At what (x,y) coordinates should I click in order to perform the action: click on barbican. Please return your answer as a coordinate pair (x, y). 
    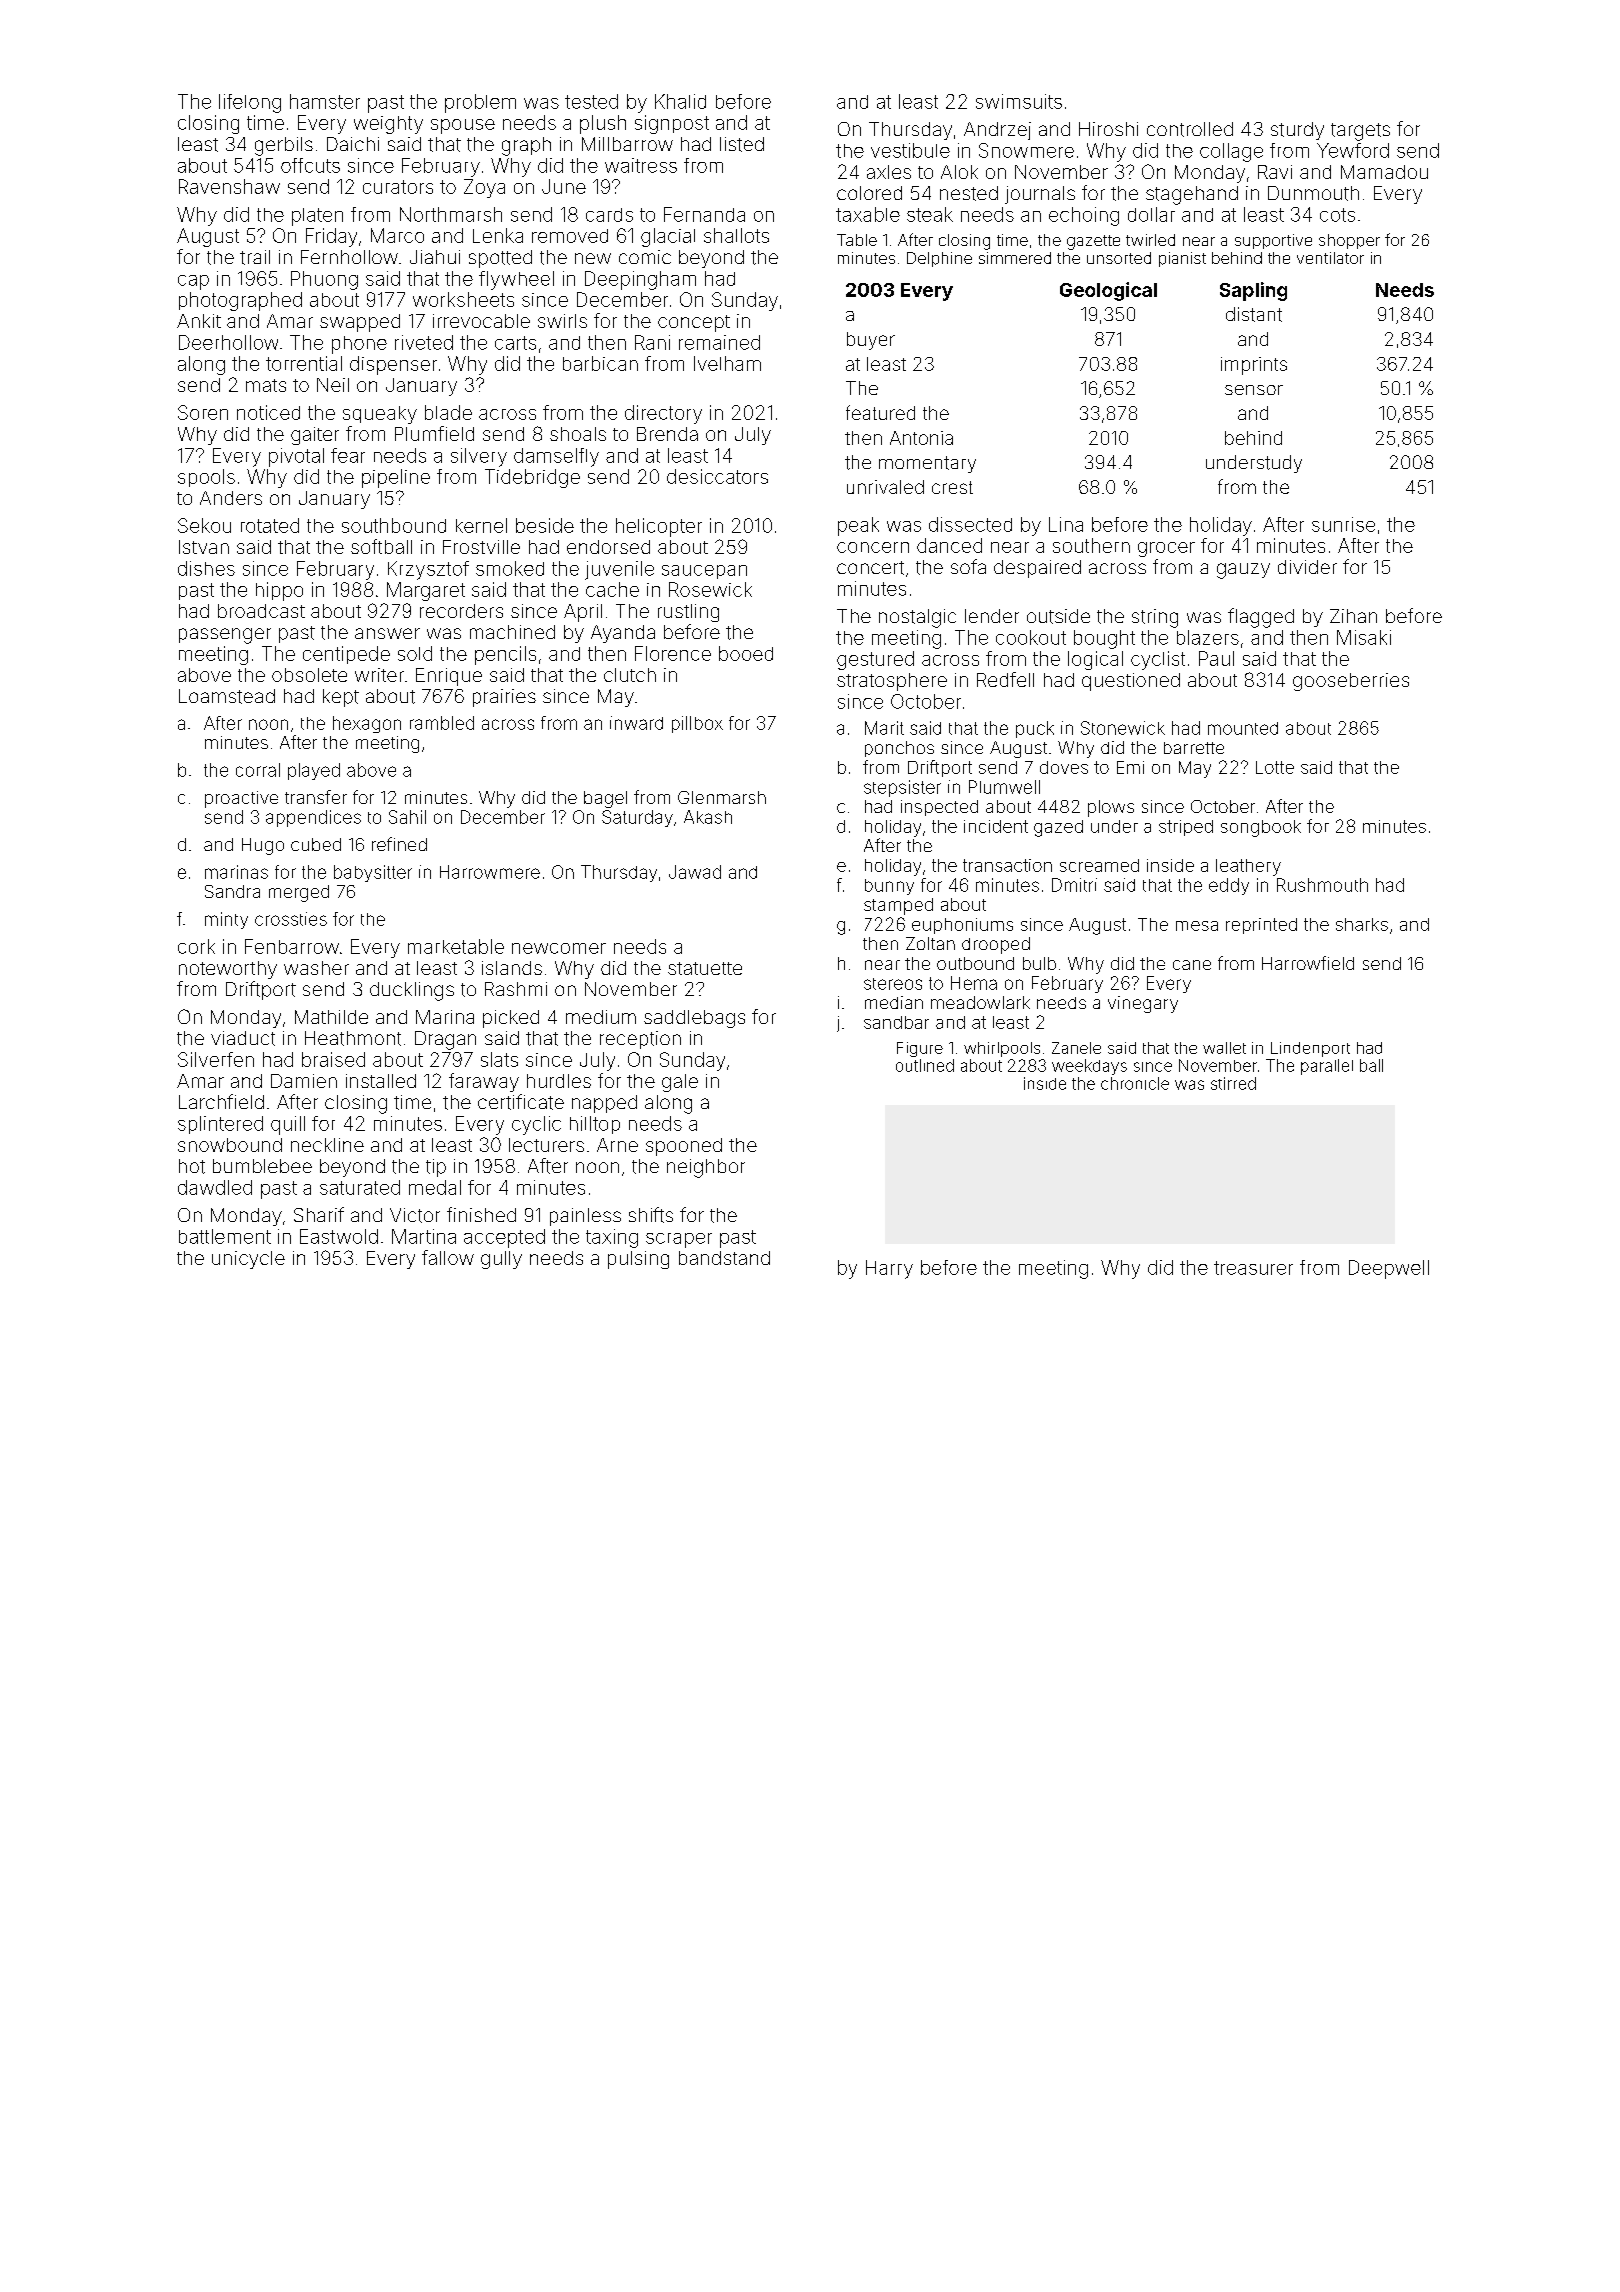
    Looking at the image, I should click on (600, 363).
